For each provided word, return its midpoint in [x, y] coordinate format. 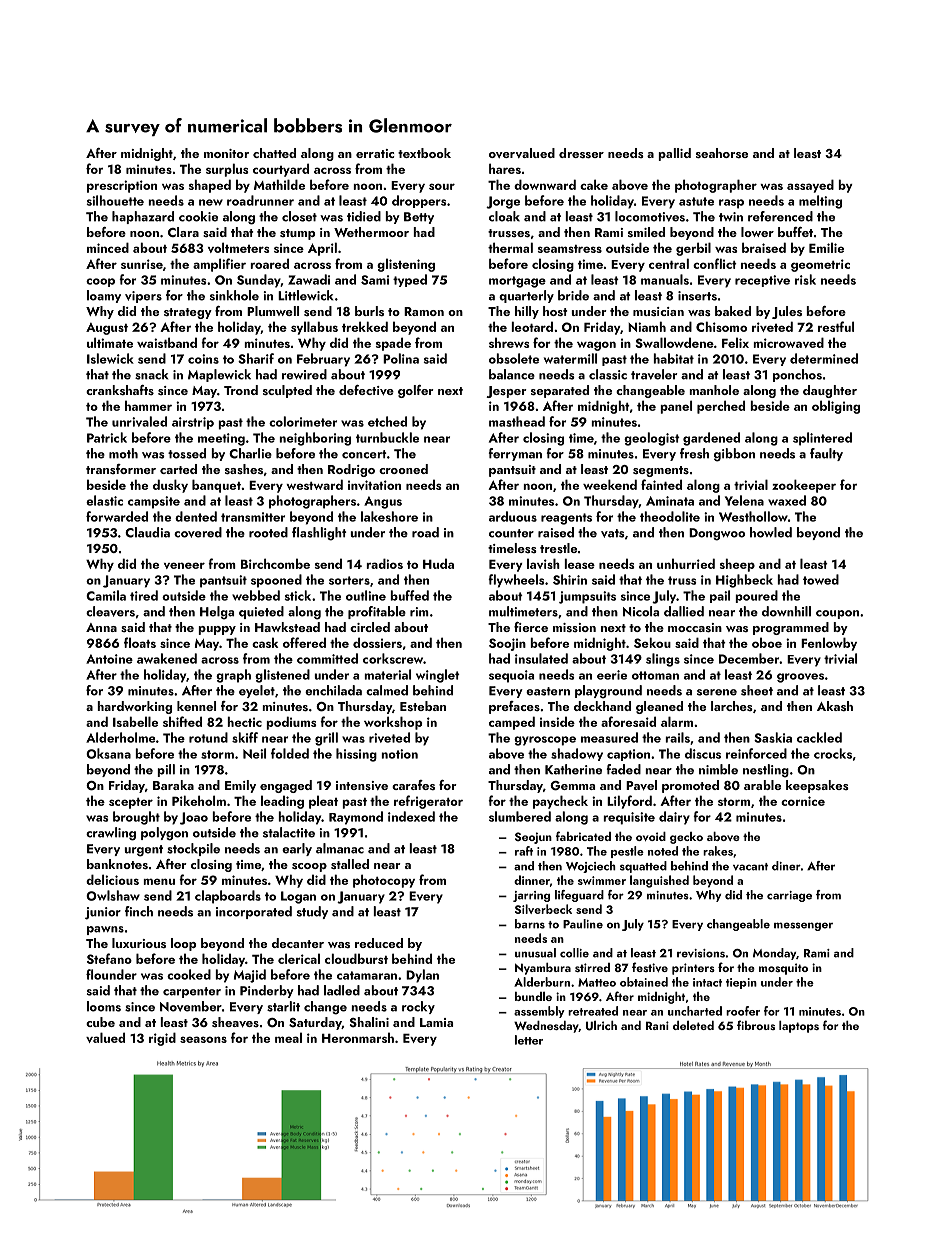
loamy [104, 296]
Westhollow [753, 516]
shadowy [577, 754]
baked [733, 311]
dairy [674, 818]
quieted [261, 612]
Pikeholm [199, 800]
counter [511, 533]
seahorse [722, 153]
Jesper [506, 392]
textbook [424, 153]
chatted [274, 153]
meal [288, 1037]
